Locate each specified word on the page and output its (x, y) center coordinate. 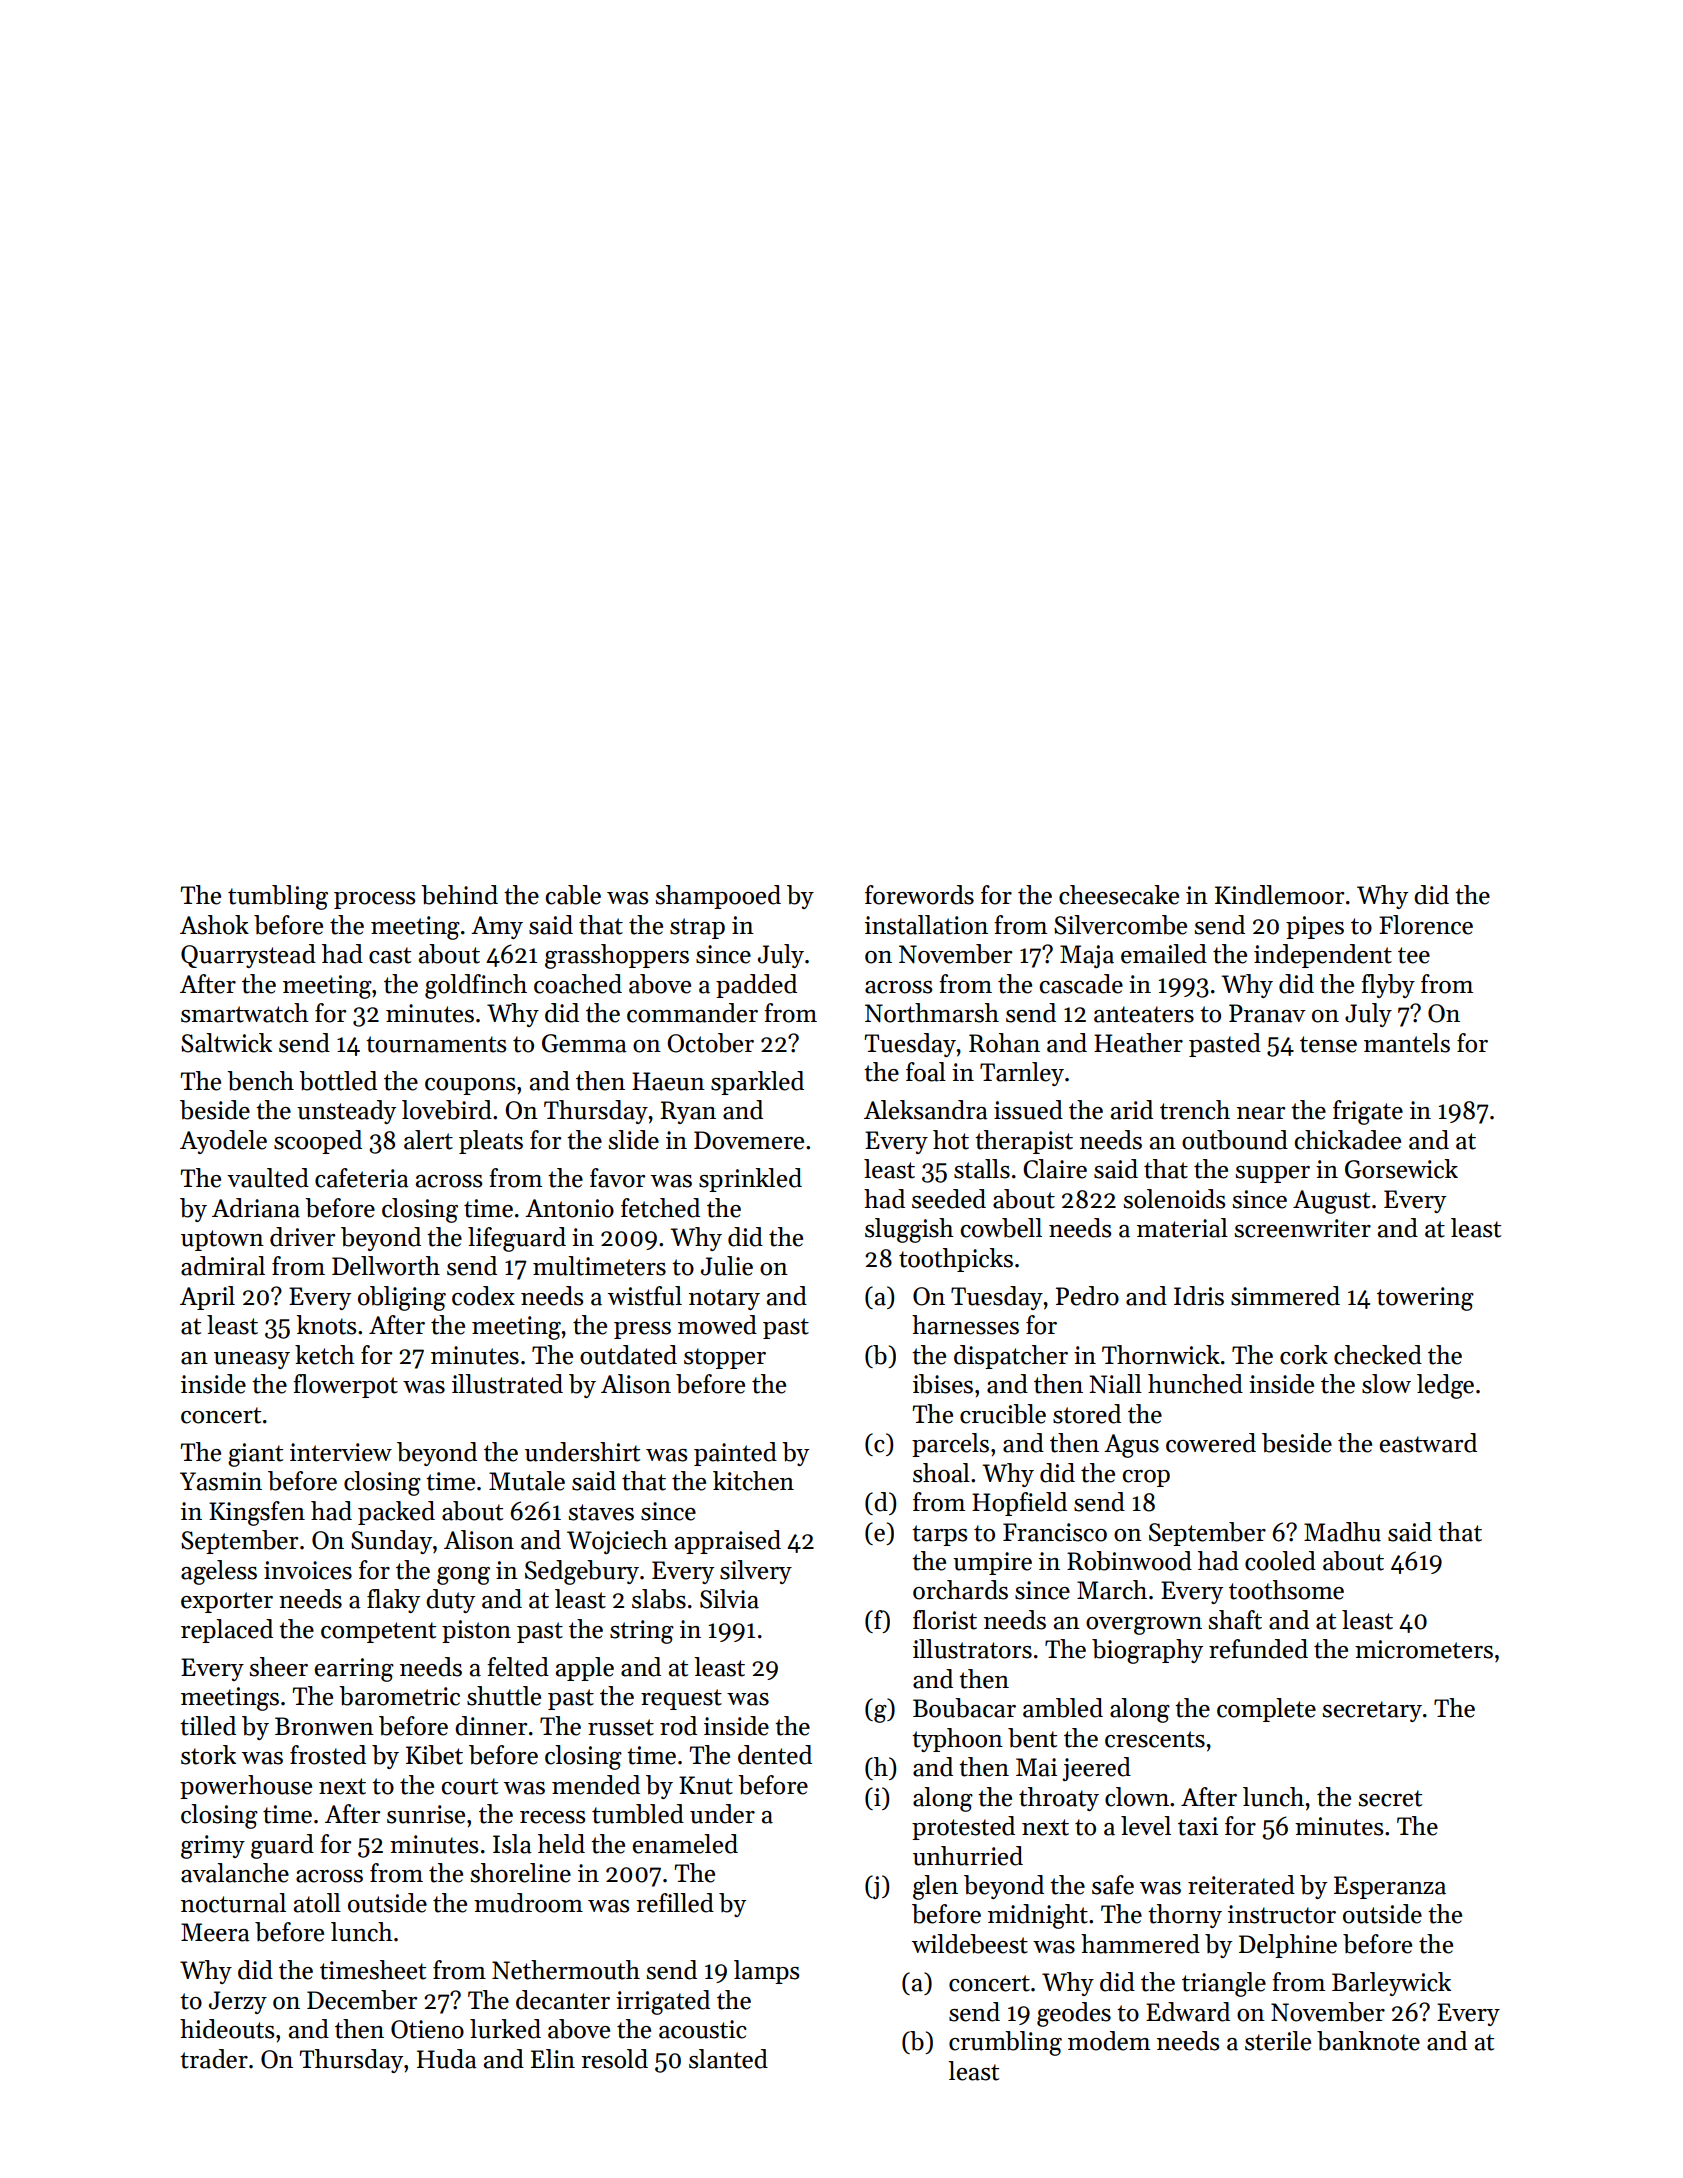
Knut (706, 1785)
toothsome (1286, 1590)
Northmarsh (932, 1013)
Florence (1426, 925)
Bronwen (324, 1726)
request (681, 1699)
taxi (1198, 1826)
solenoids (1174, 1199)
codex (483, 1296)
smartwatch (245, 1013)
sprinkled (750, 1180)
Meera (215, 1932)
